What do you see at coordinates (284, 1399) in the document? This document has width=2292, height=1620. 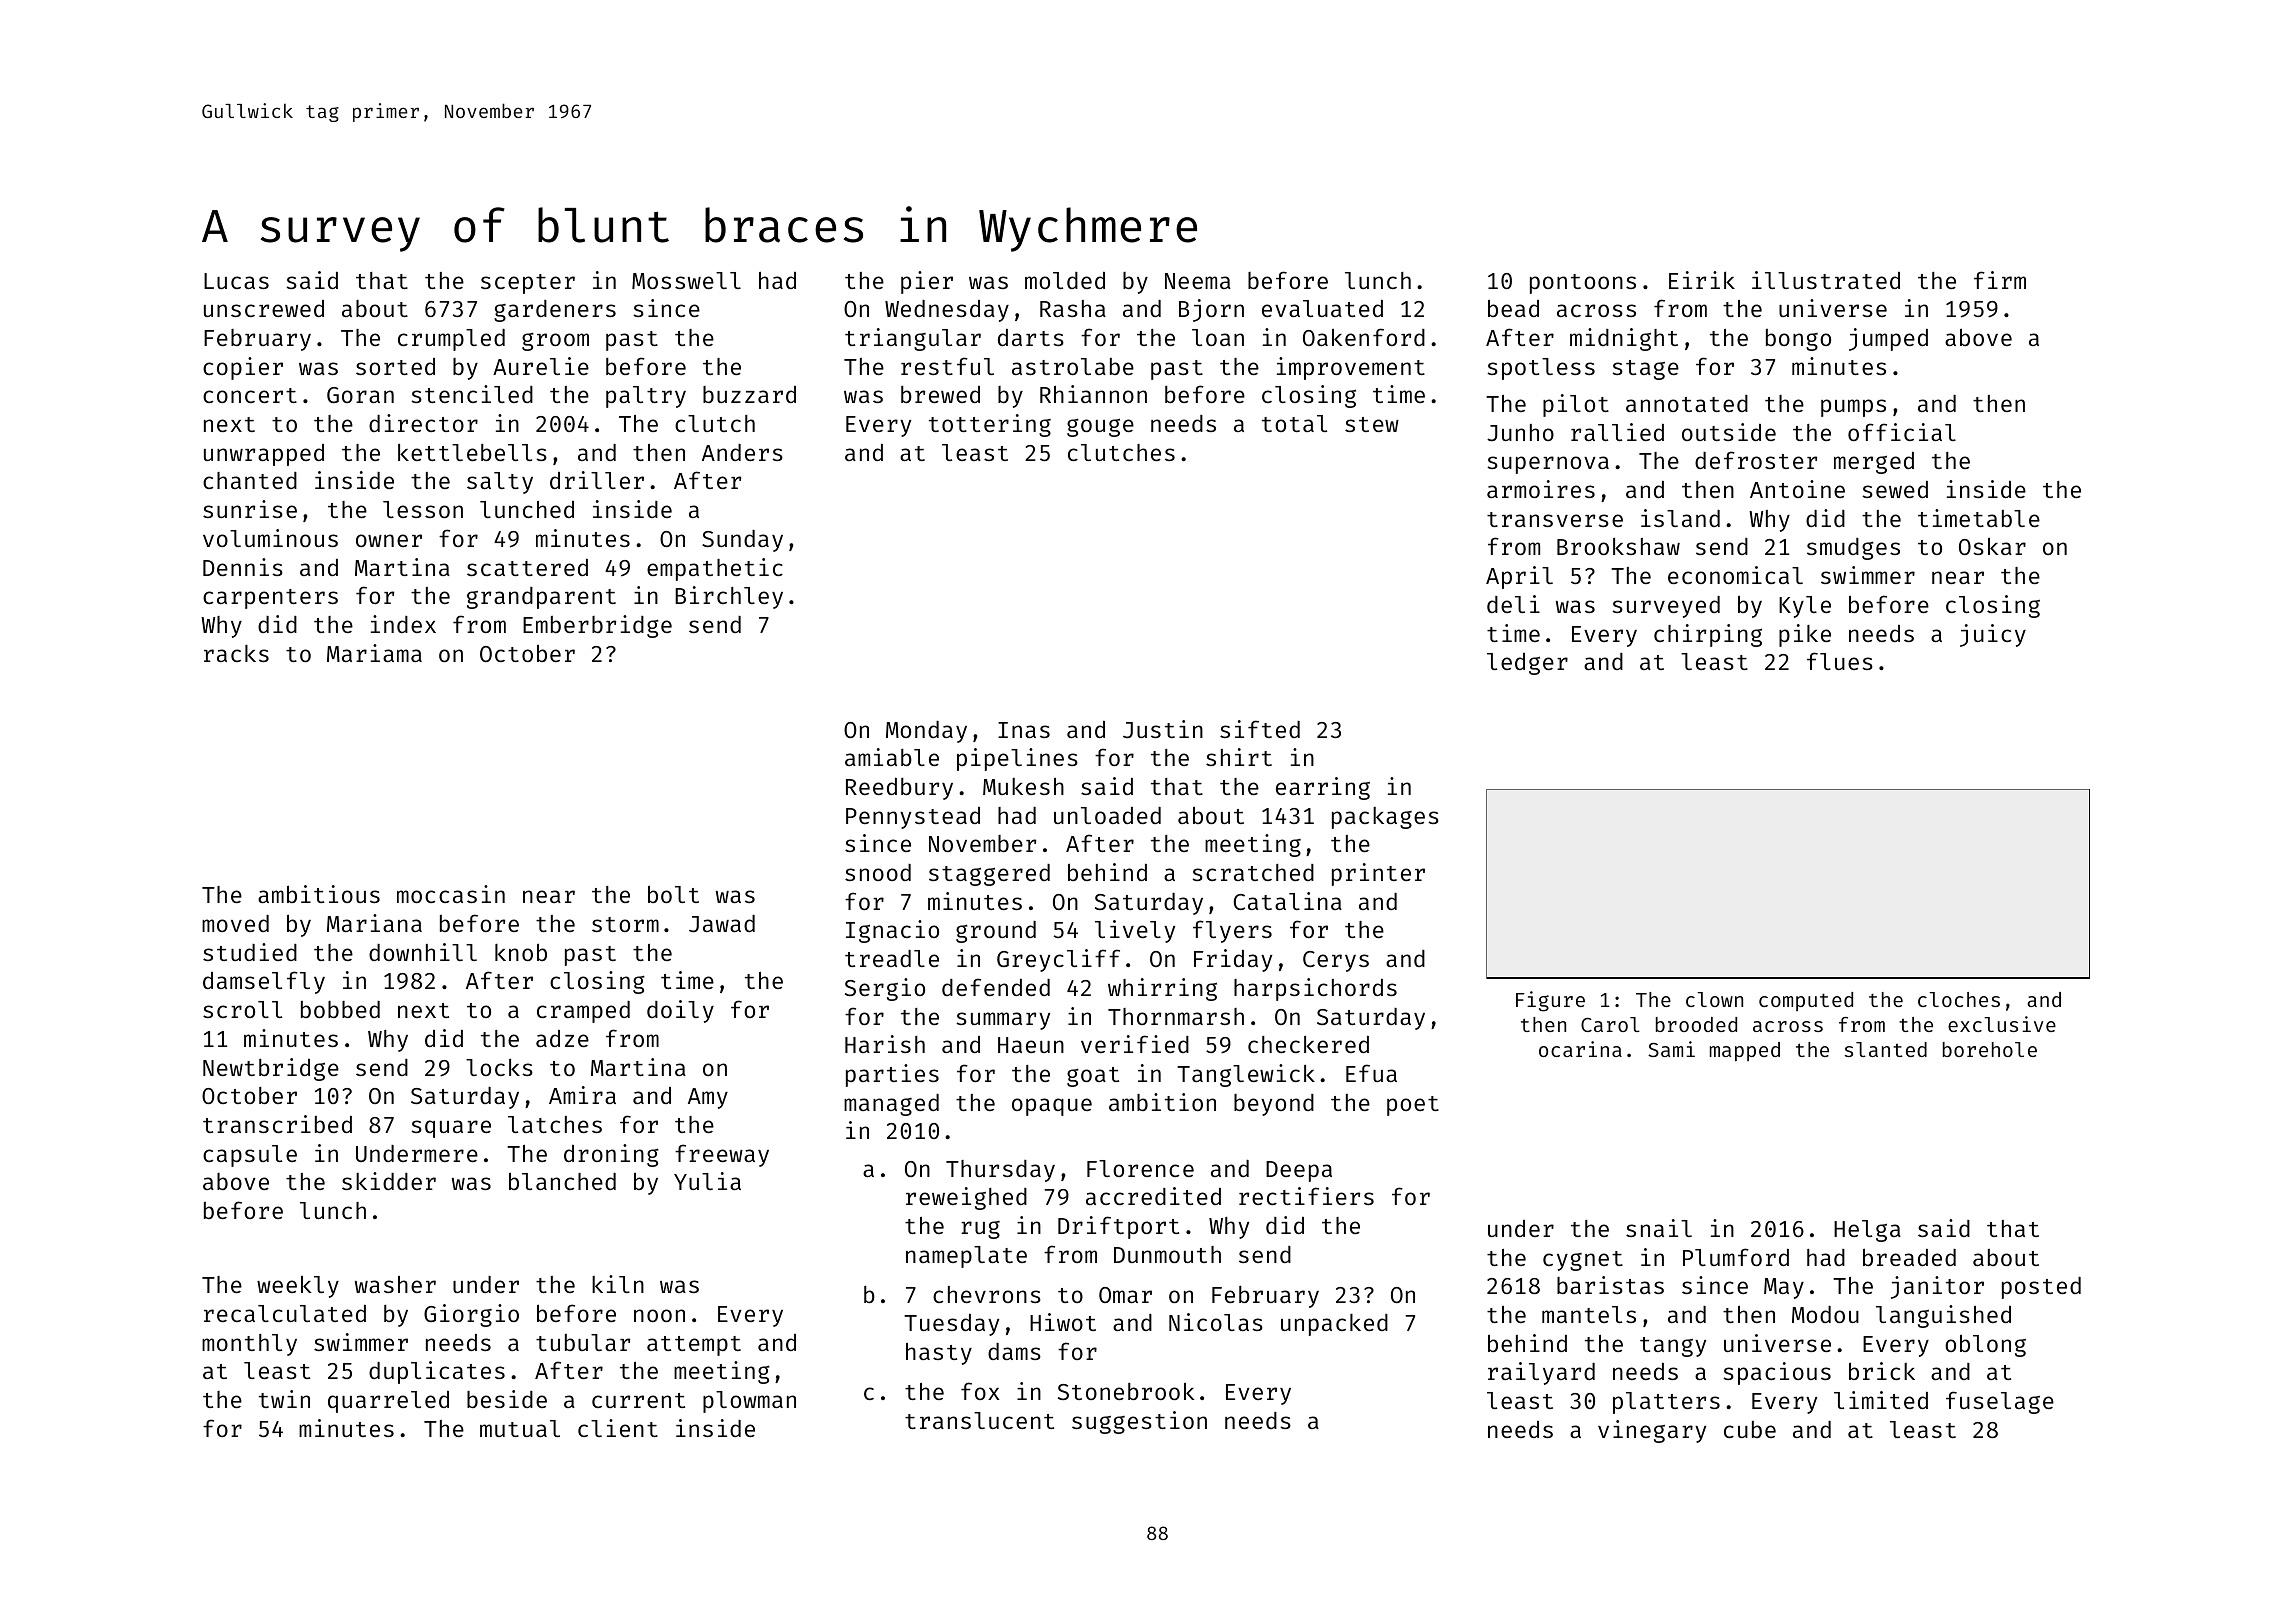 I see `twin` at bounding box center [284, 1399].
